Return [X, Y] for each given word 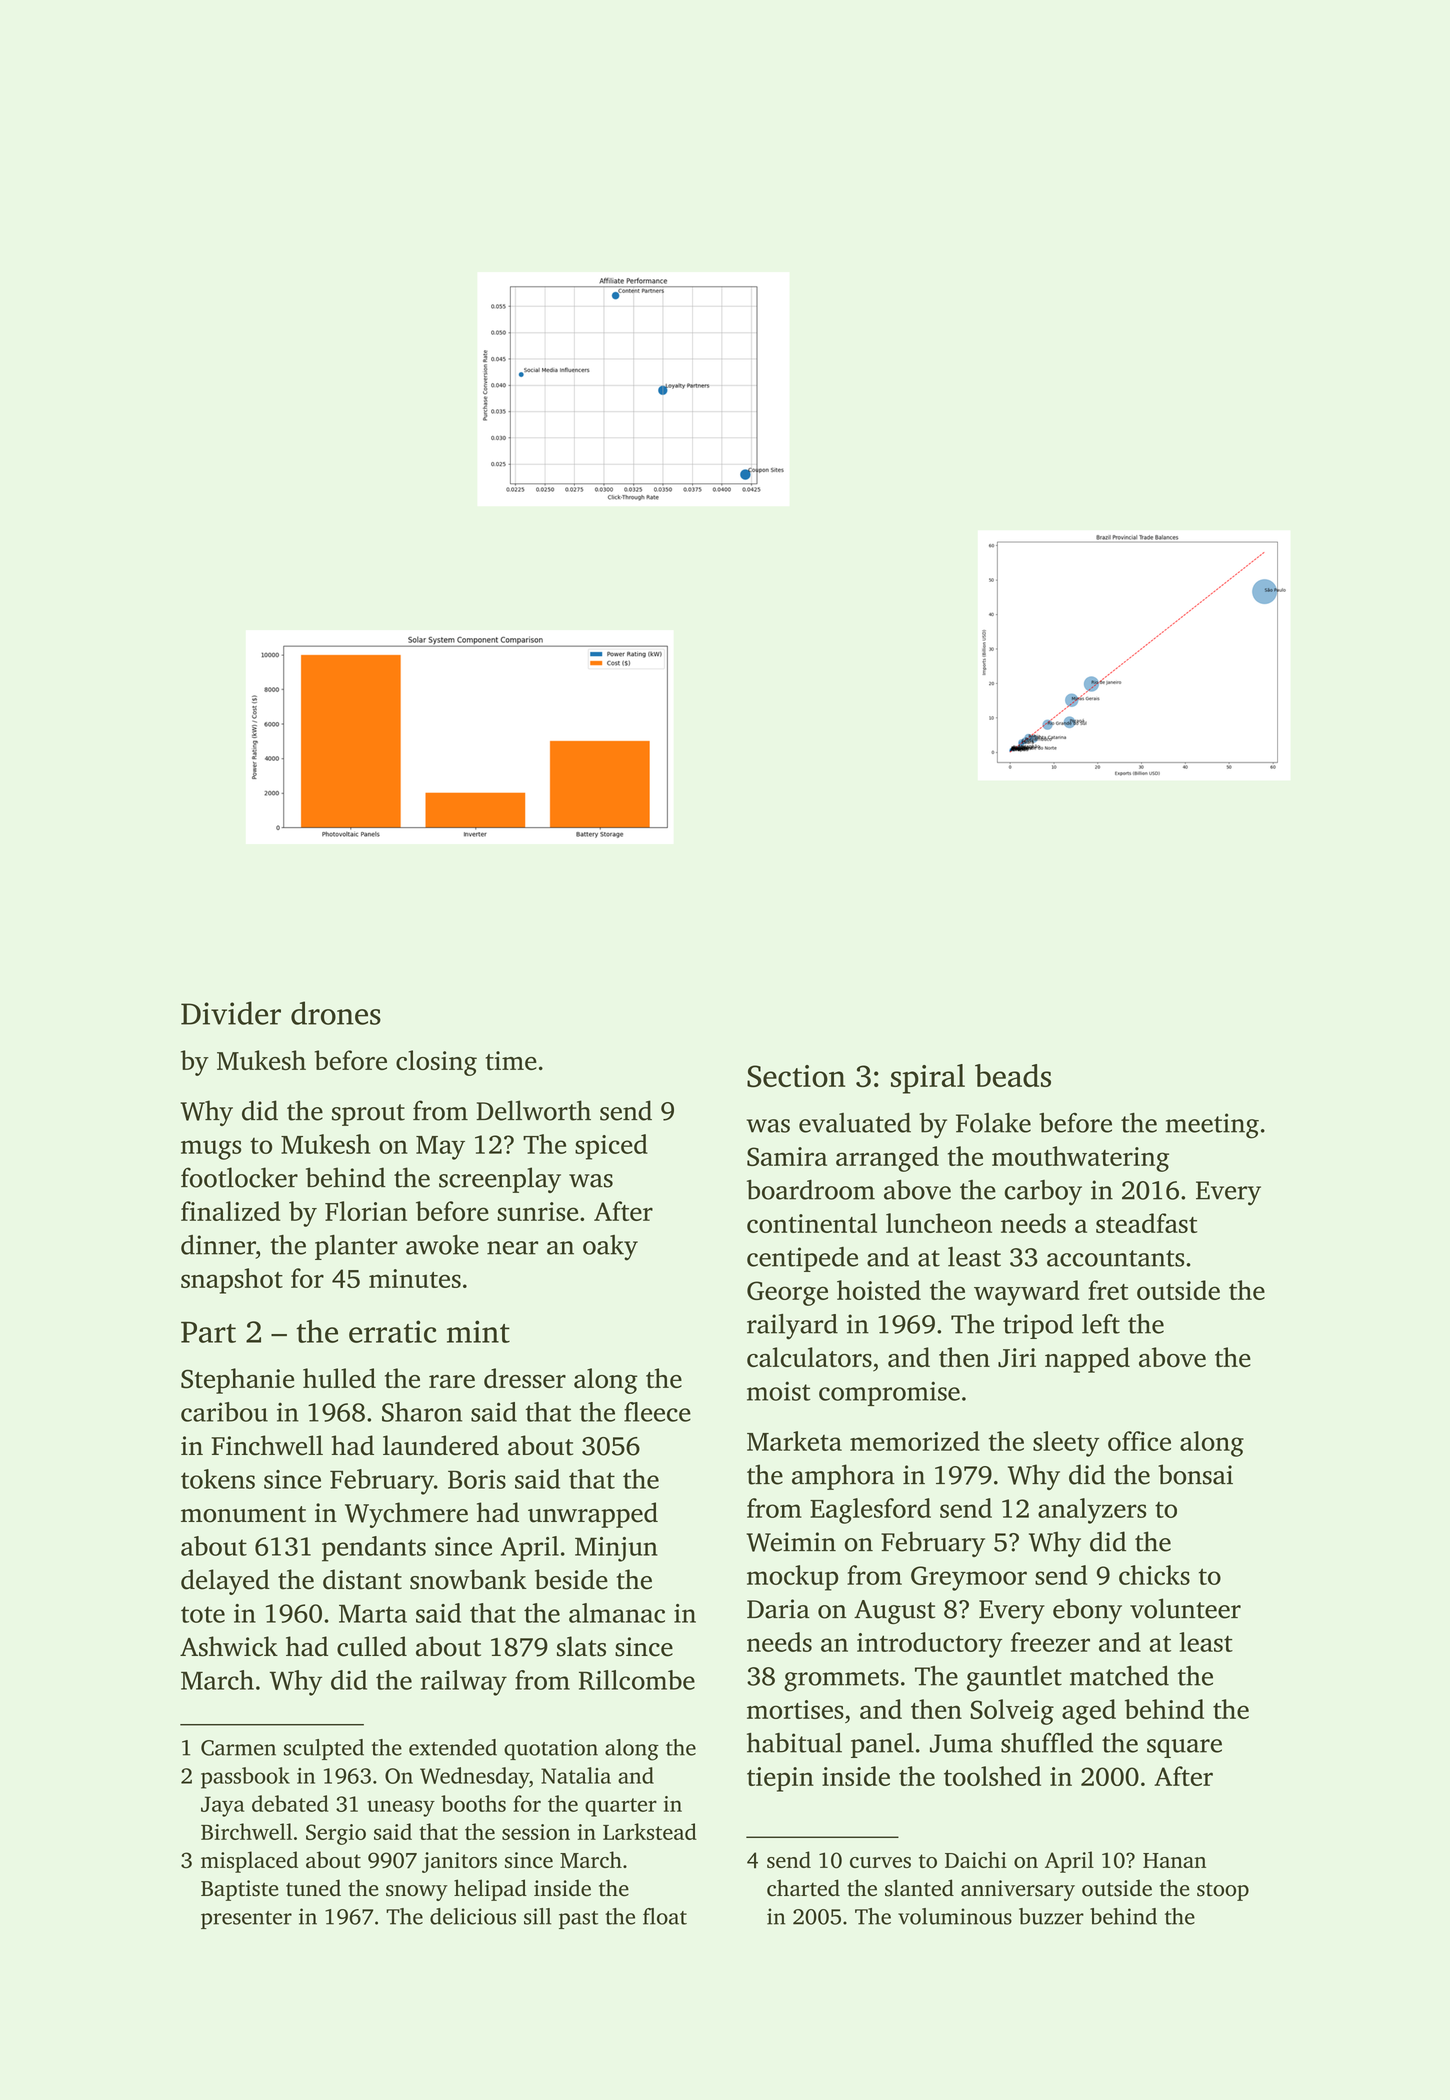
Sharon [422, 1412]
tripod [1038, 1326]
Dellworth [533, 1110]
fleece [657, 1412]
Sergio [336, 1834]
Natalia [576, 1775]
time [511, 1060]
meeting [1212, 1126]
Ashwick [229, 1646]
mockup [792, 1578]
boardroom [811, 1190]
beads [1013, 1075]
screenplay [500, 1180]
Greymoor [969, 1578]
